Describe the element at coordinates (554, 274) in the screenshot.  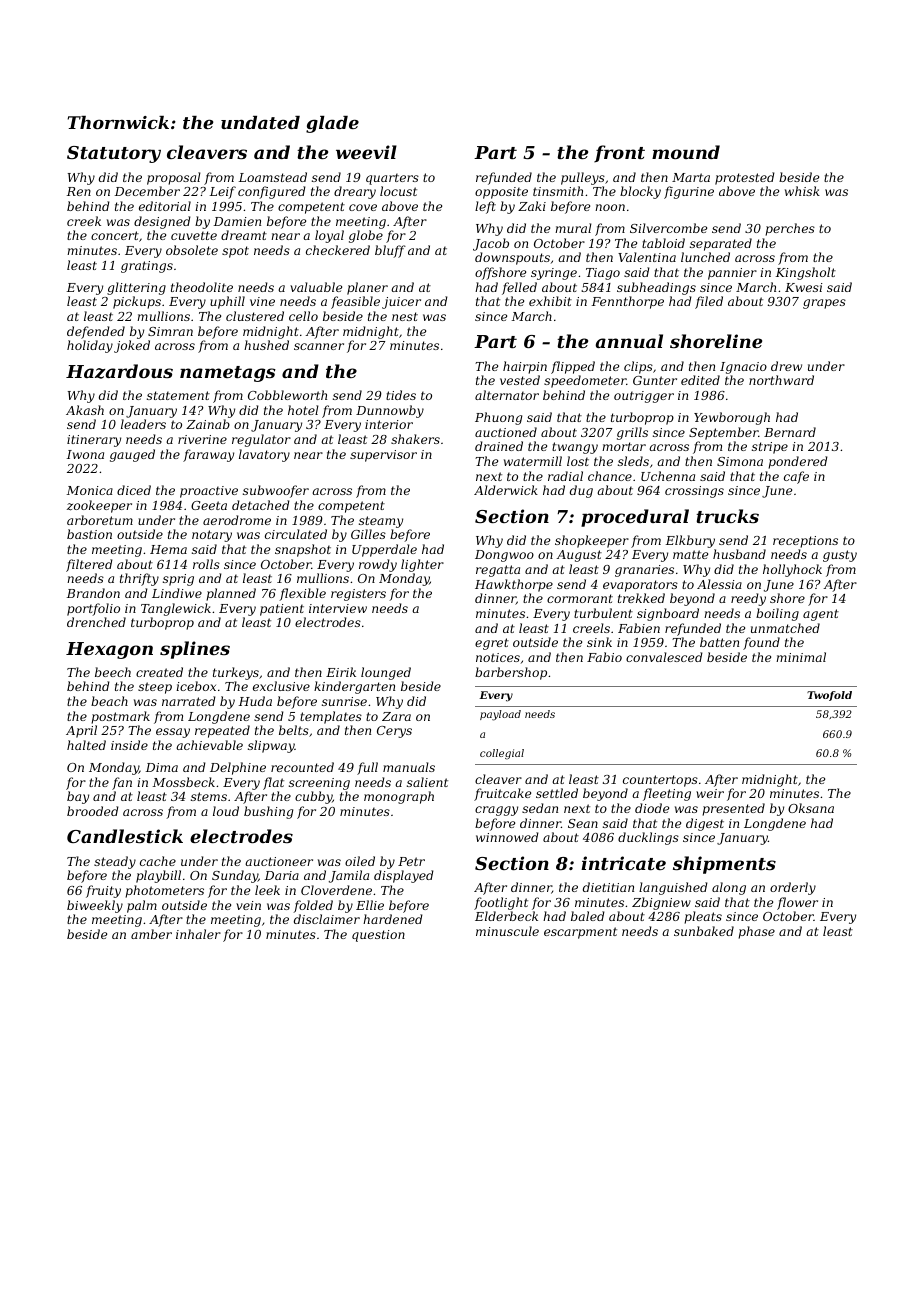
I see `syringe` at that location.
